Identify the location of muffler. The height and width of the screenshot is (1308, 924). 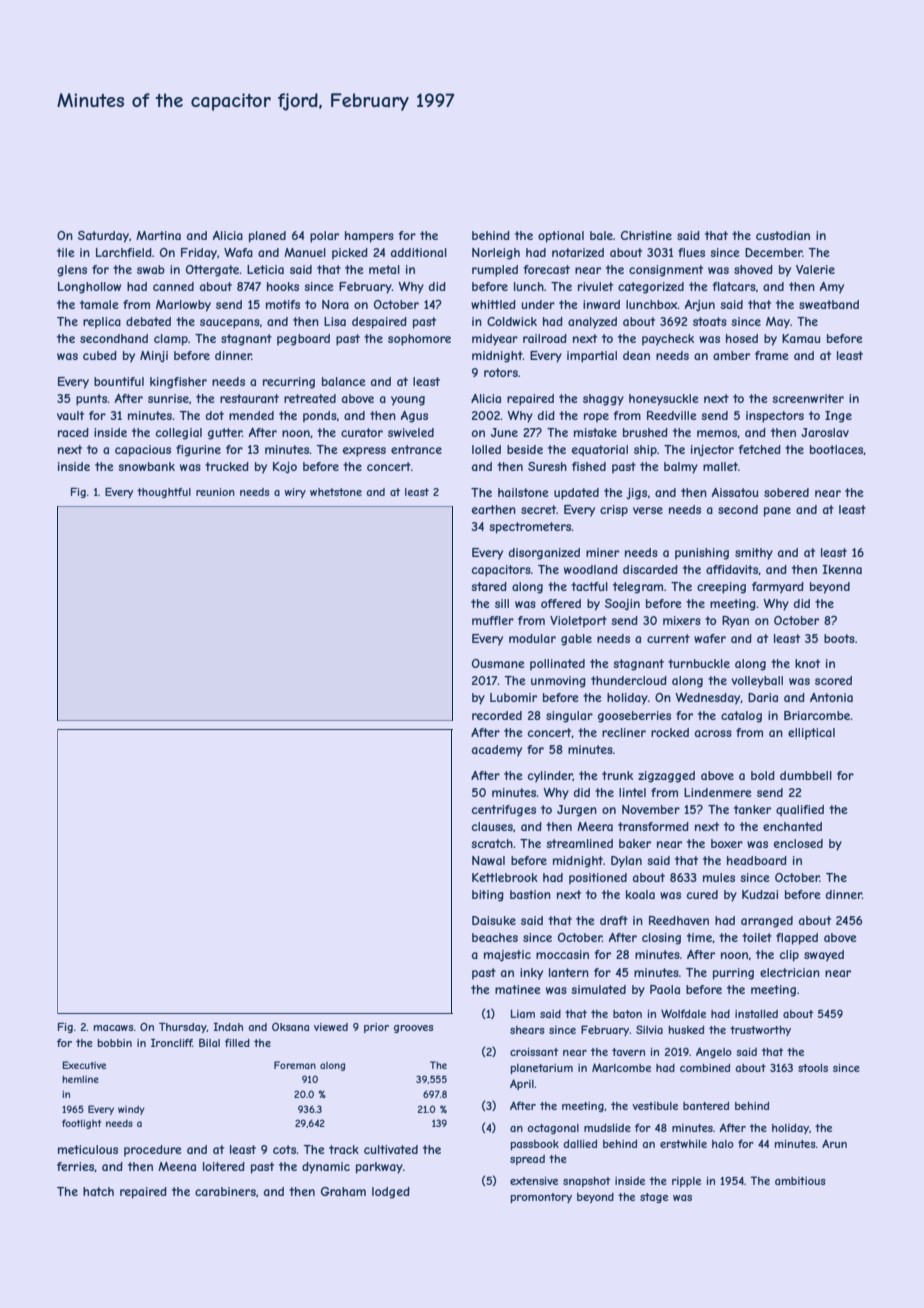
(493, 620).
